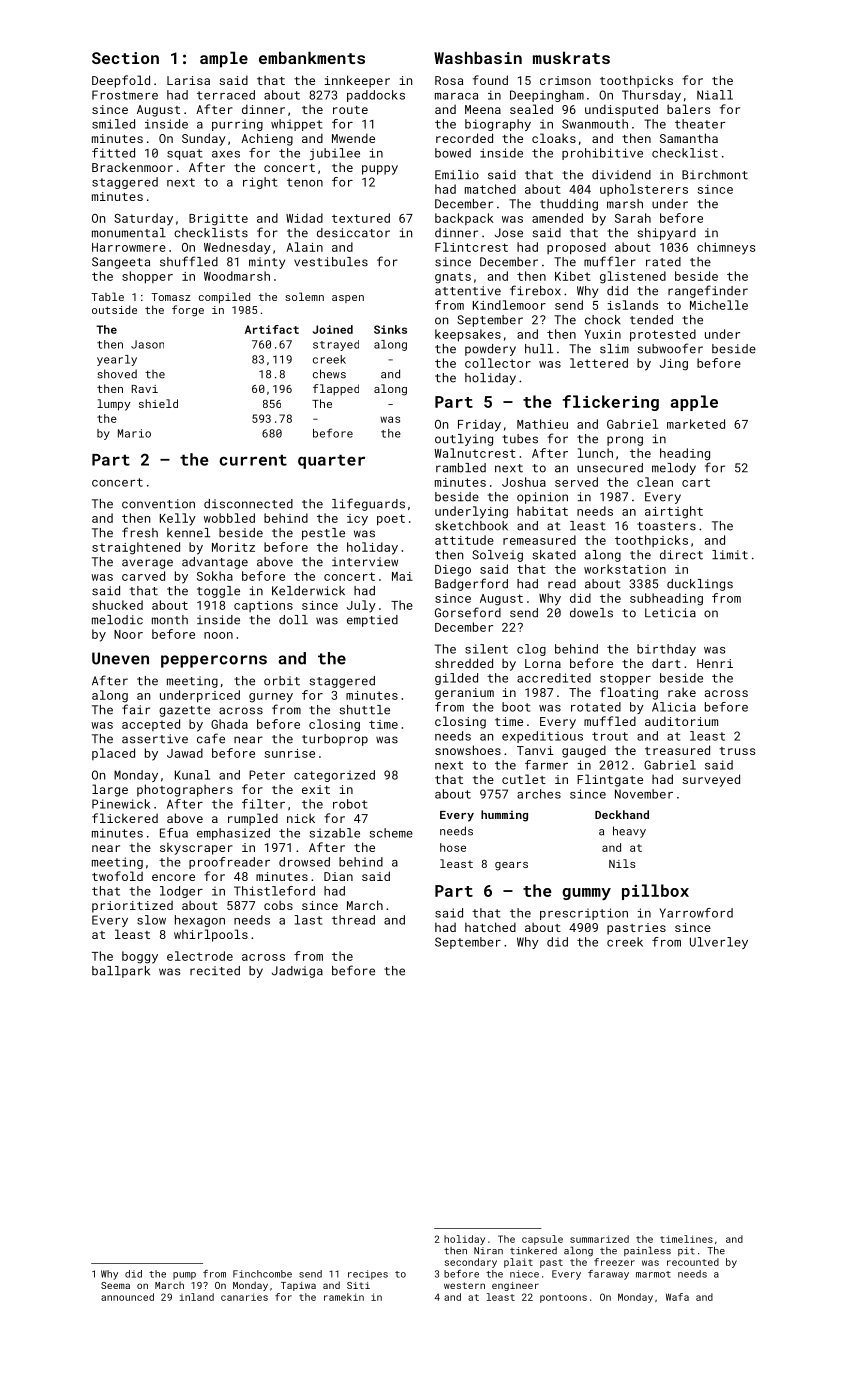  What do you see at coordinates (490, 927) in the page?
I see `hatched` at bounding box center [490, 927].
